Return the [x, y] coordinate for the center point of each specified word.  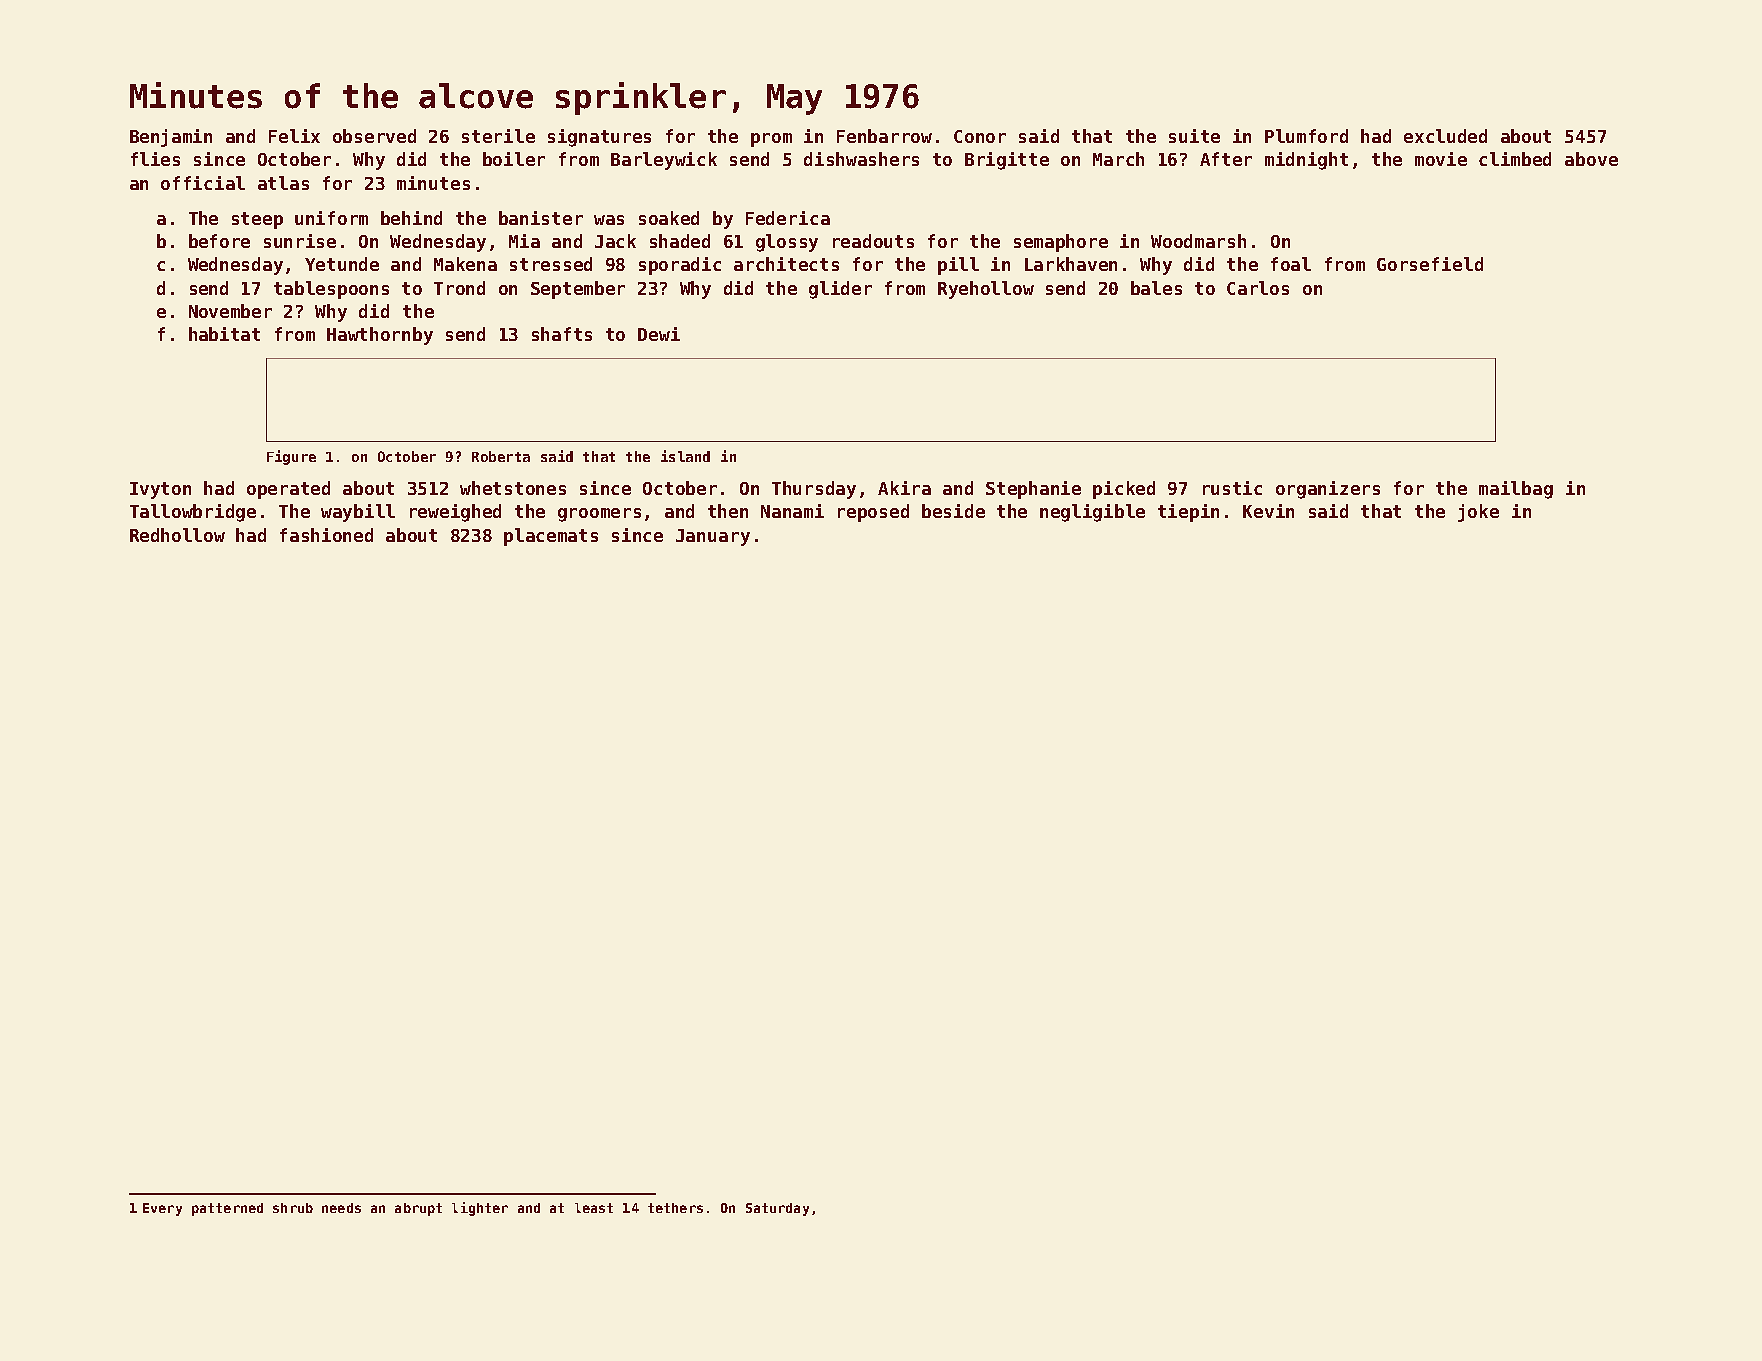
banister [541, 218]
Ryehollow [986, 290]
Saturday [777, 1209]
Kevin [1268, 511]
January [713, 537]
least [594, 1208]
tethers [675, 1208]
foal [1291, 264]
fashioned [326, 535]
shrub [293, 1208]
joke [1478, 513]
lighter [480, 1209]
